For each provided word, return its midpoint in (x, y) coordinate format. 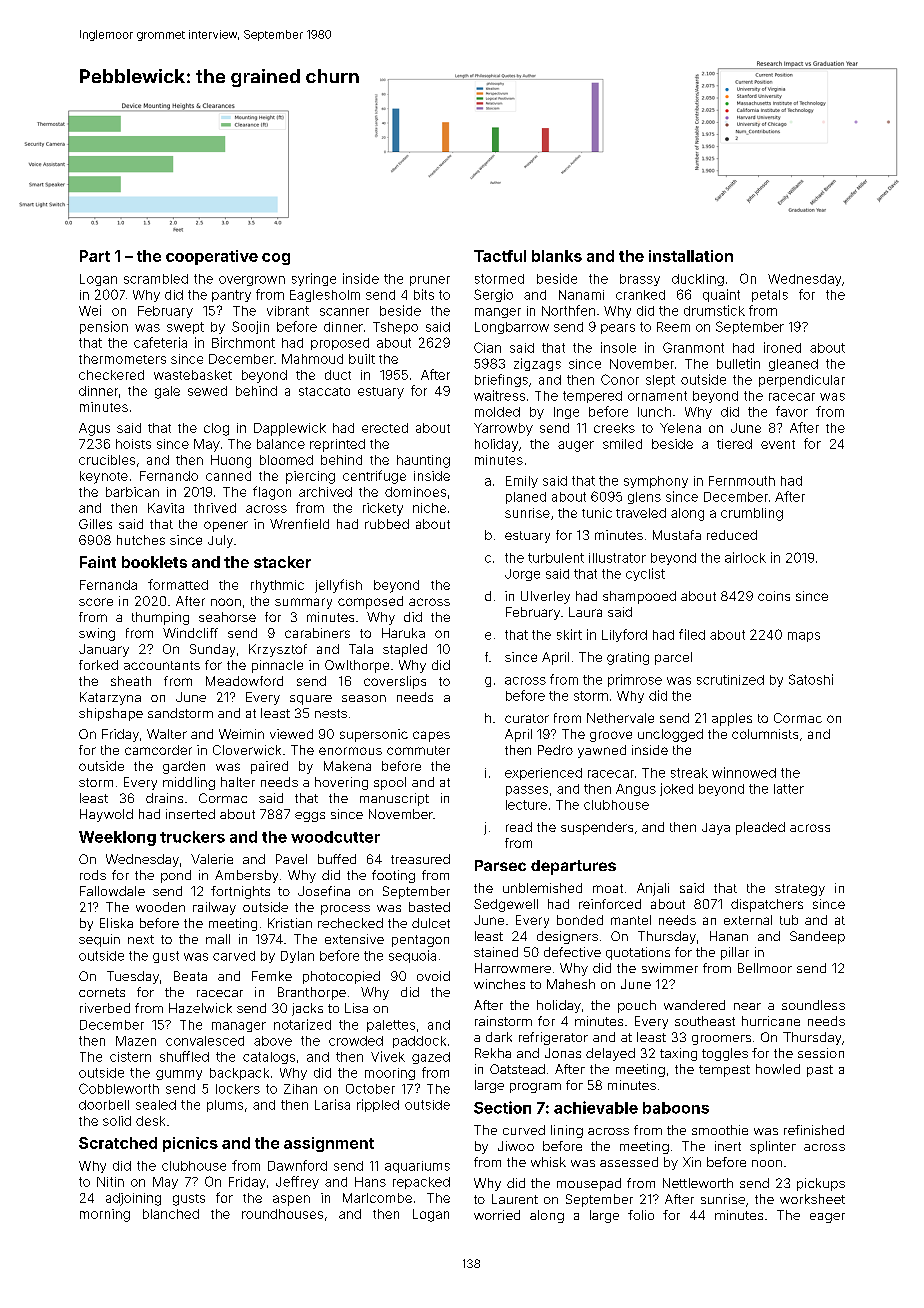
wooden (160, 907)
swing (97, 634)
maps (804, 637)
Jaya (716, 829)
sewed (207, 391)
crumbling (752, 514)
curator (527, 718)
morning (105, 1215)
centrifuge (374, 477)
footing (393, 876)
